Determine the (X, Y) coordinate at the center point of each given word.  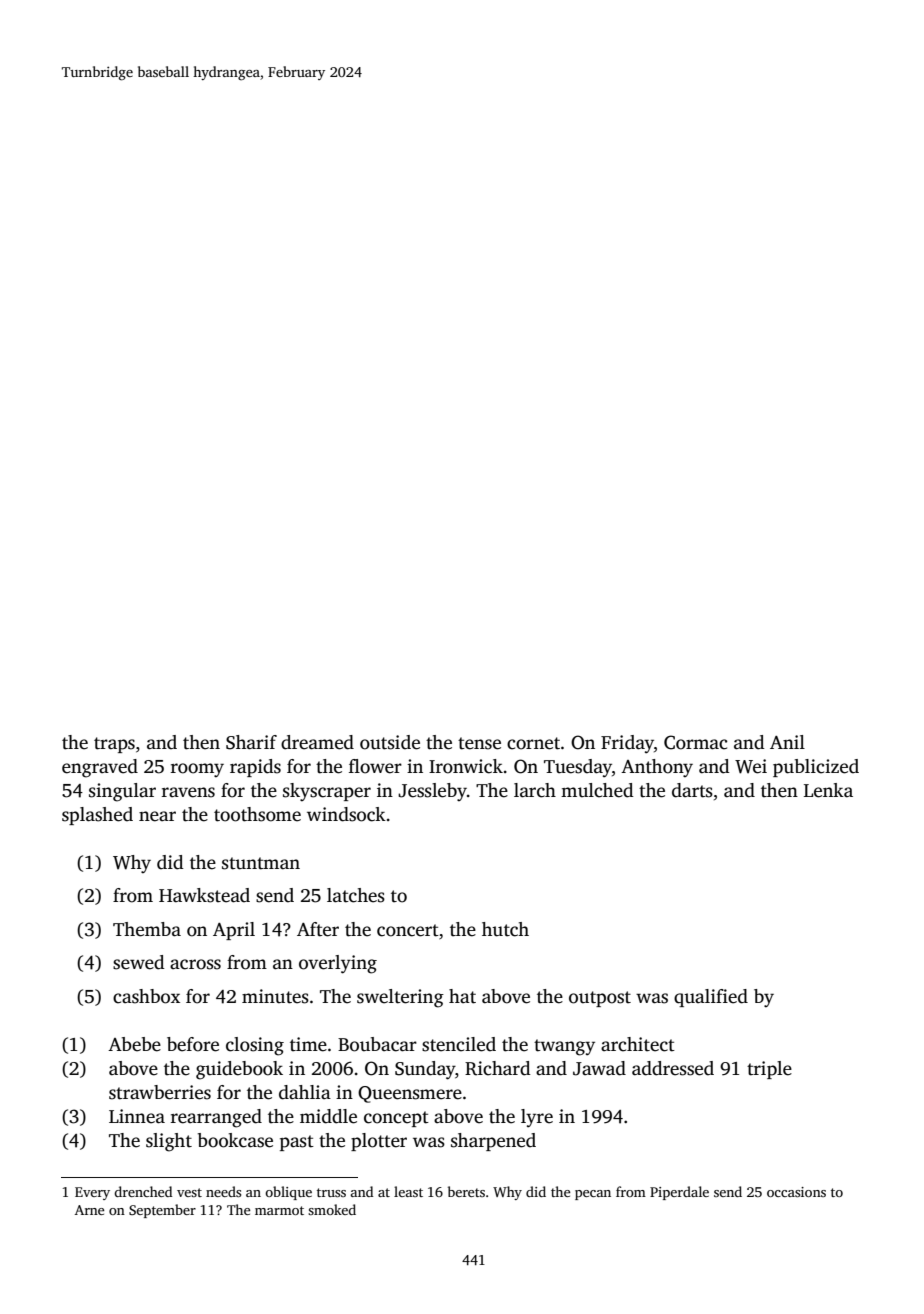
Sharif (251, 742)
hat (462, 996)
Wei (751, 766)
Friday (627, 744)
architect (638, 1044)
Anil (787, 742)
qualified (711, 998)
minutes (275, 996)
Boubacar (377, 1044)
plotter (379, 1142)
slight (169, 1142)
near (157, 816)
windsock (346, 814)
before (193, 1044)
